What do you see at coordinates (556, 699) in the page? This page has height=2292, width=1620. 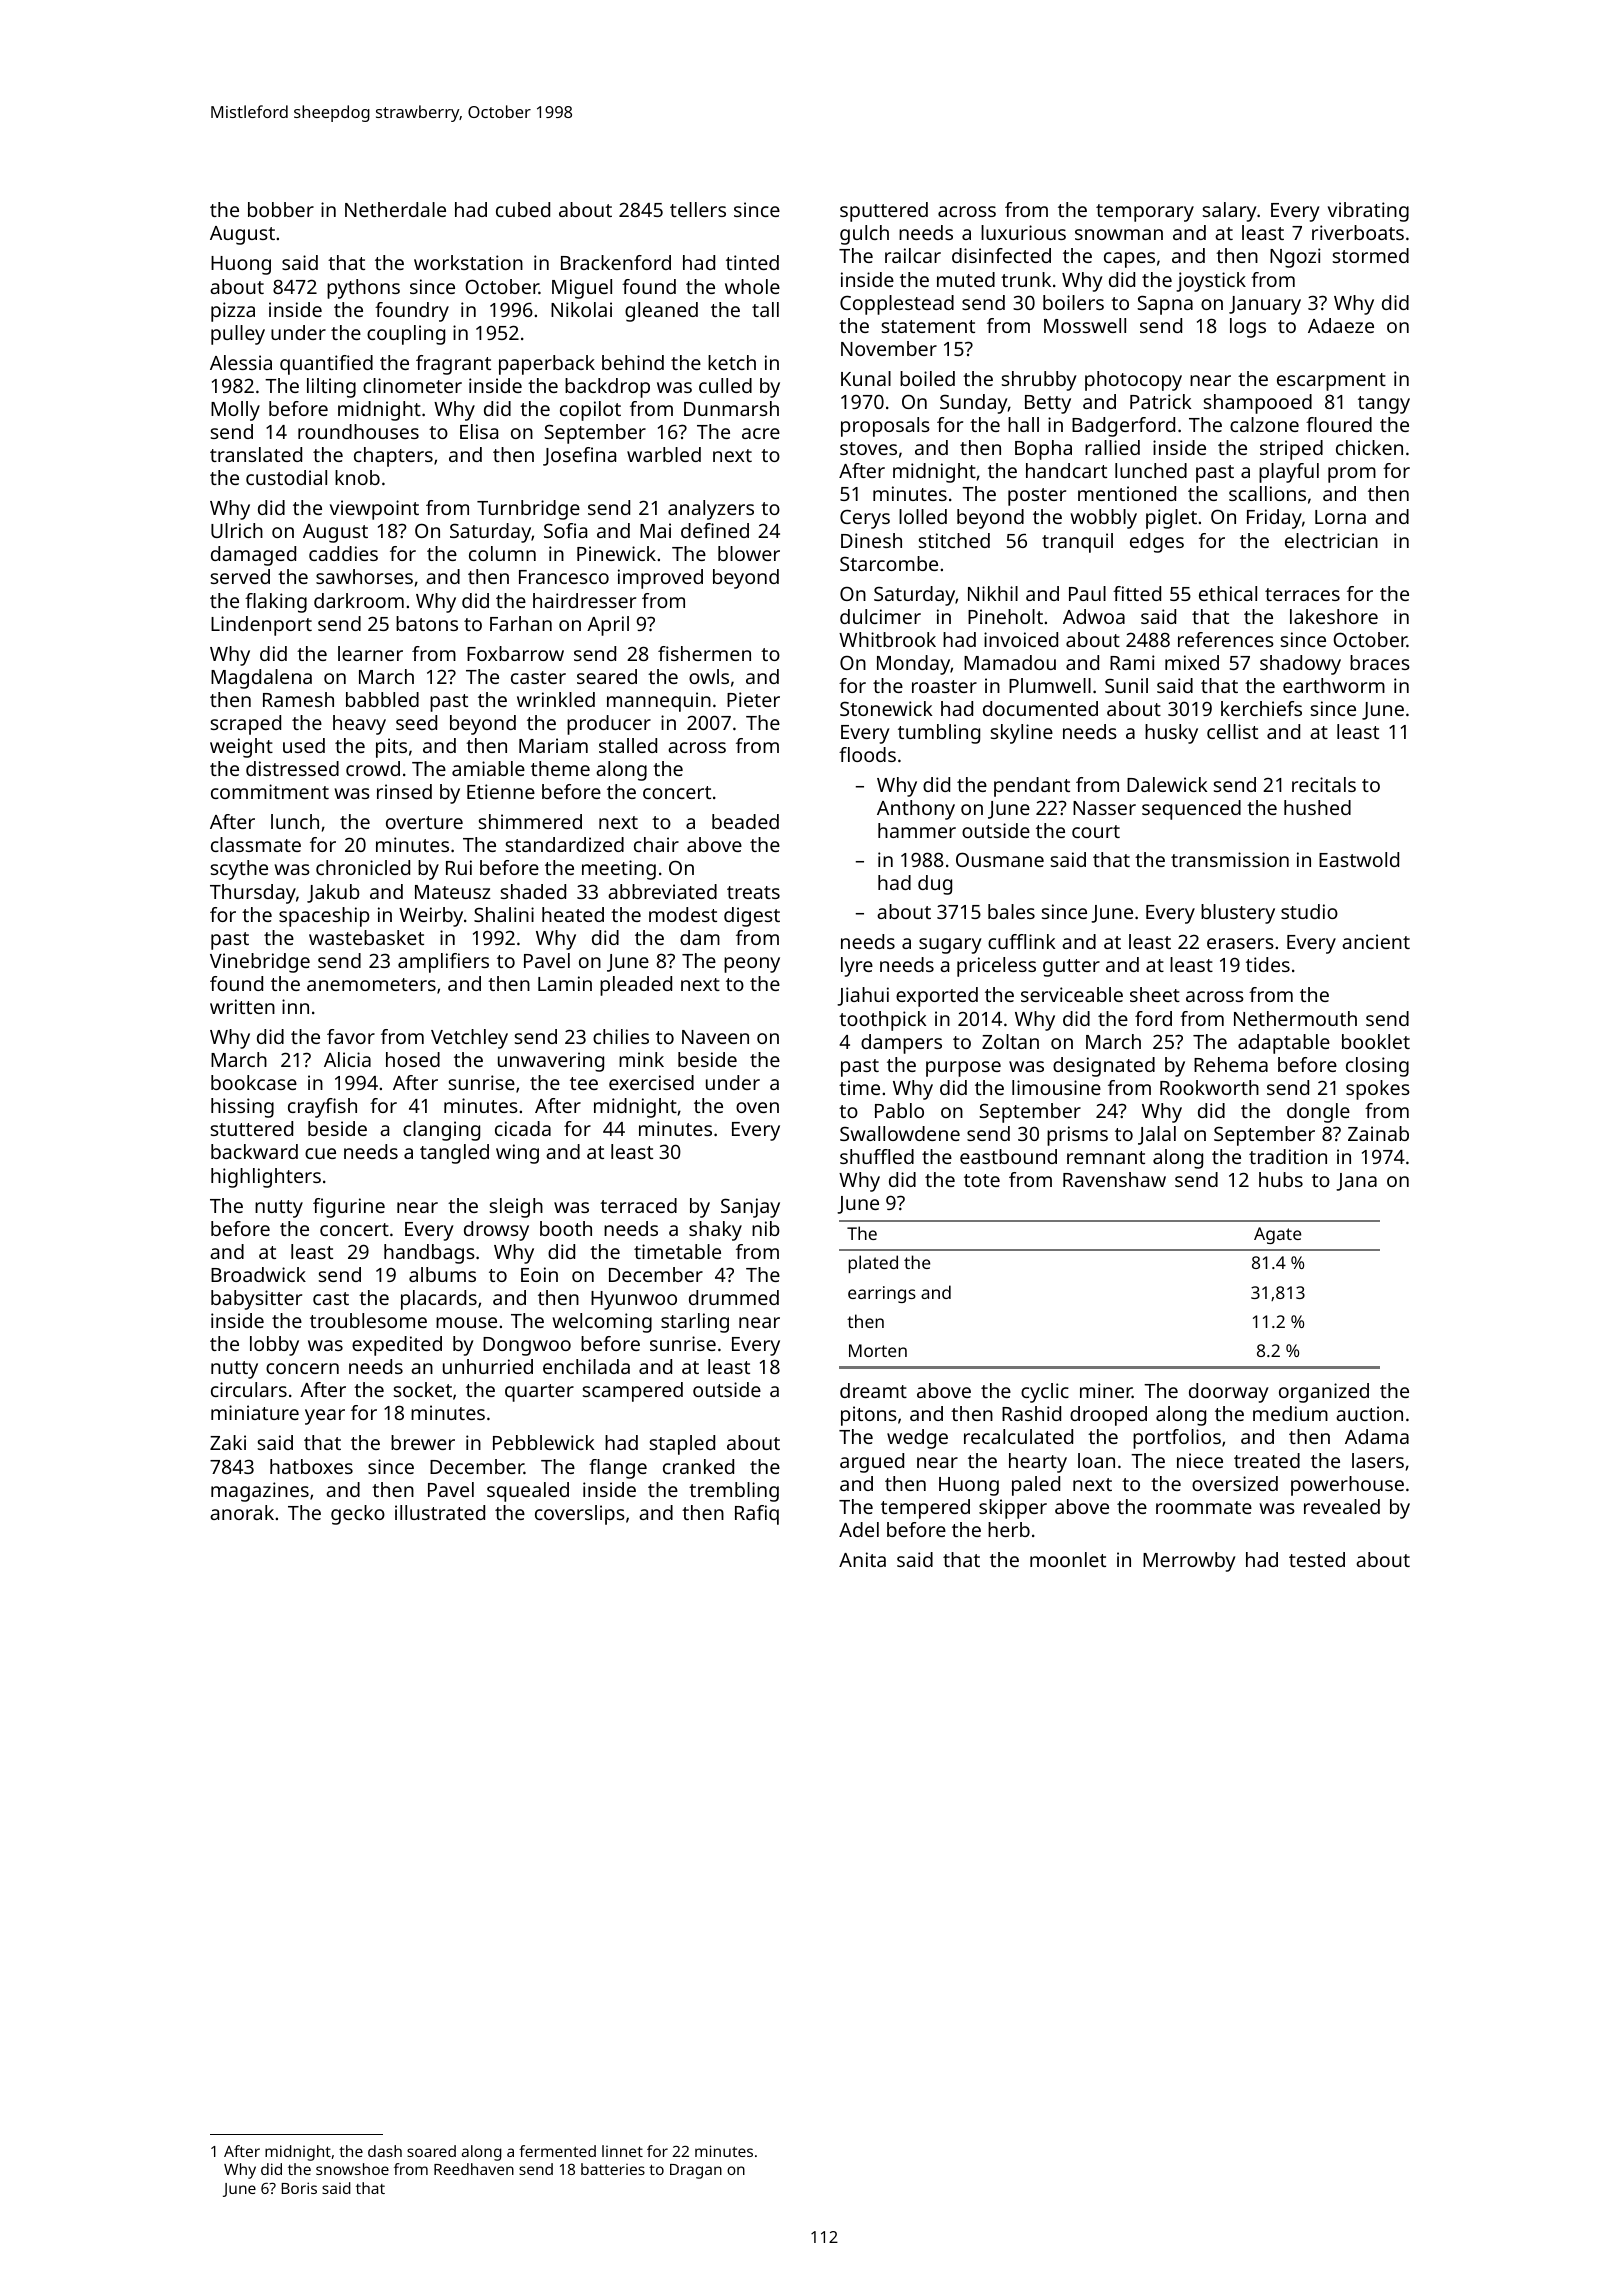 I see `wrinkled` at bounding box center [556, 699].
